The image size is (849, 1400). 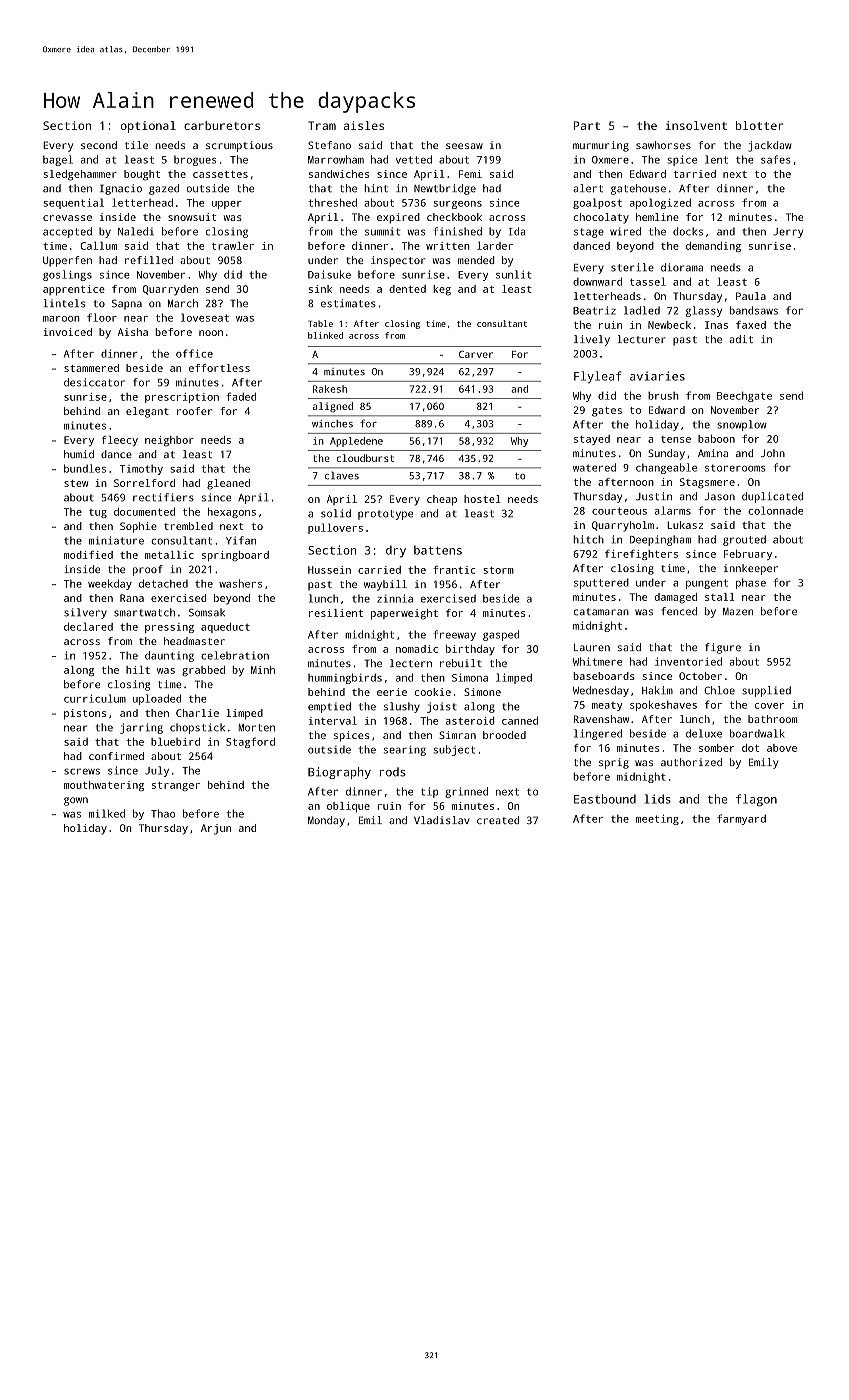 What do you see at coordinates (597, 203) in the page?
I see `goalpost` at bounding box center [597, 203].
